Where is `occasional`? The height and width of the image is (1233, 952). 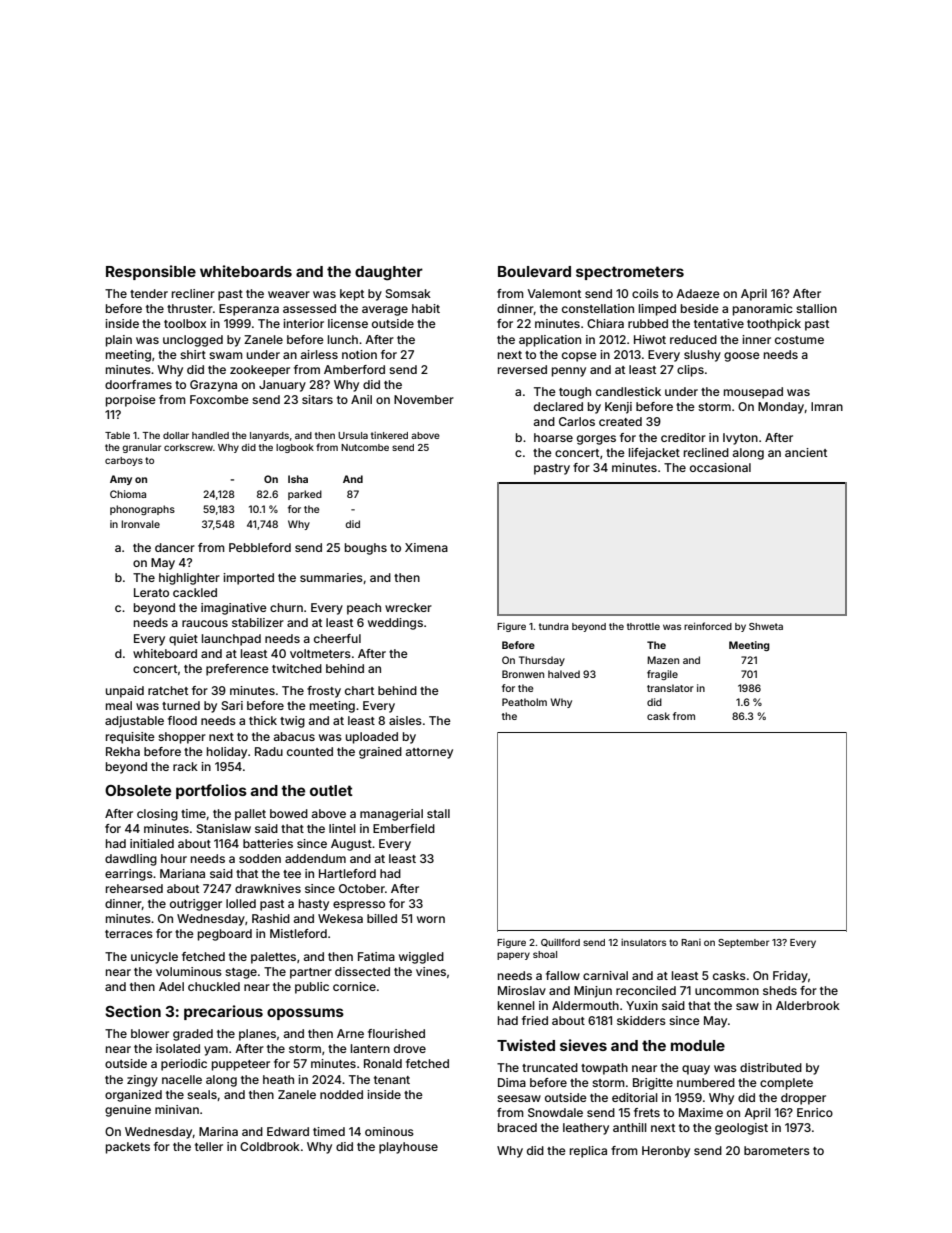 occasional is located at coordinates (720, 467).
